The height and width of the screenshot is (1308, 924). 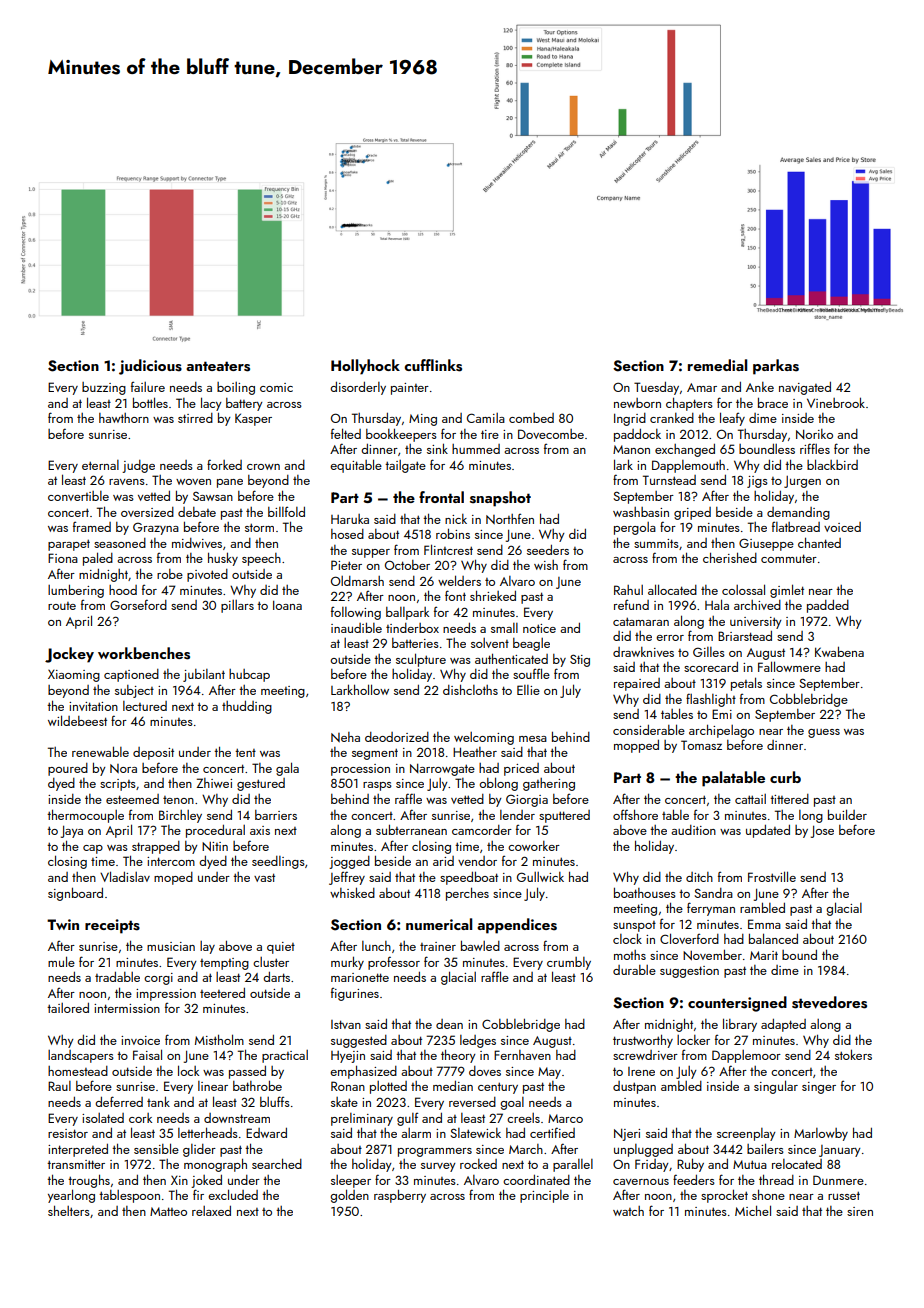 I want to click on padded, so click(x=828, y=606).
